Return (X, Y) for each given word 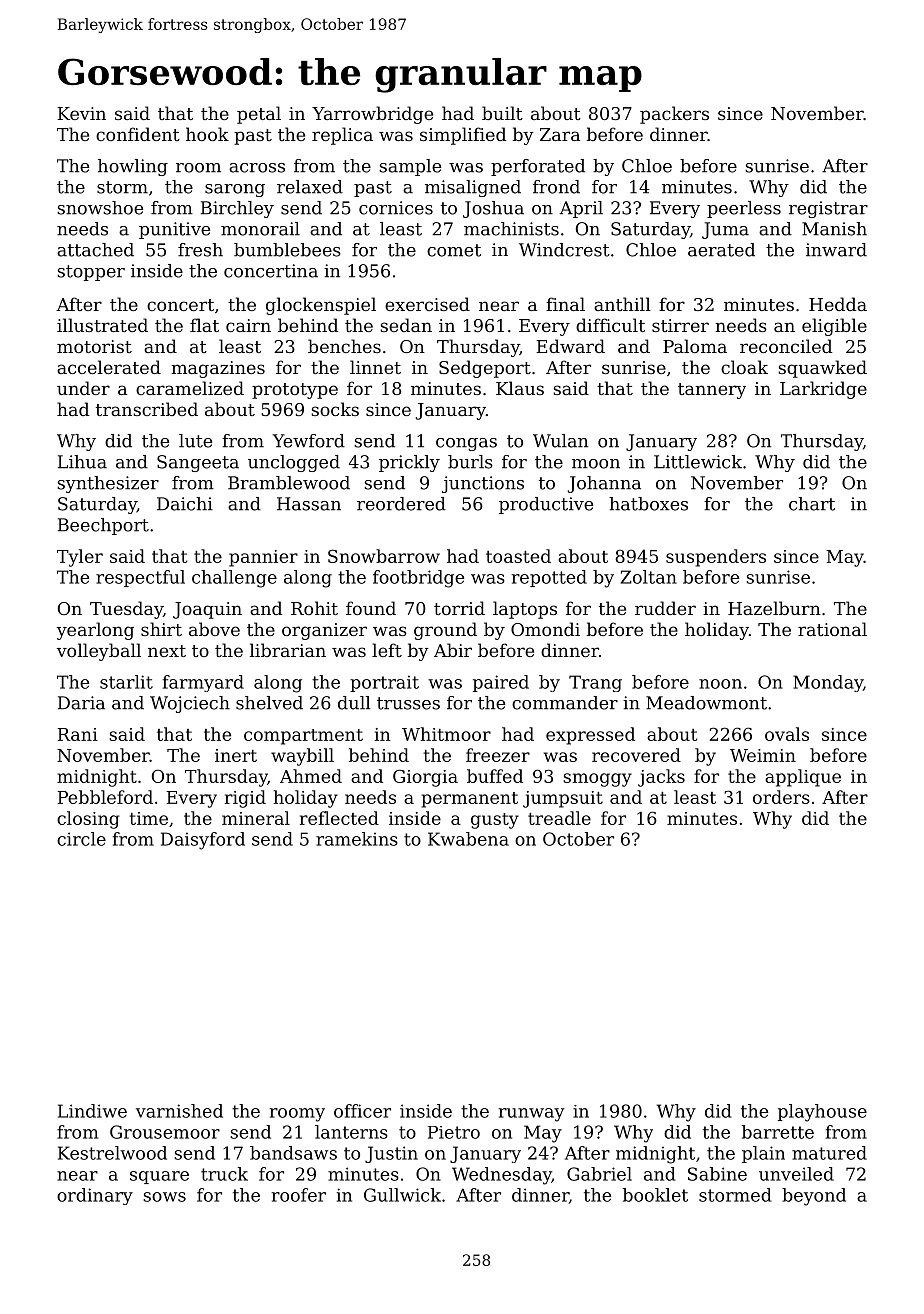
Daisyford (203, 841)
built (502, 113)
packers (674, 115)
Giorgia (425, 778)
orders (781, 797)
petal (259, 115)
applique (803, 778)
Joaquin (207, 610)
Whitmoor (446, 734)
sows (164, 1197)
